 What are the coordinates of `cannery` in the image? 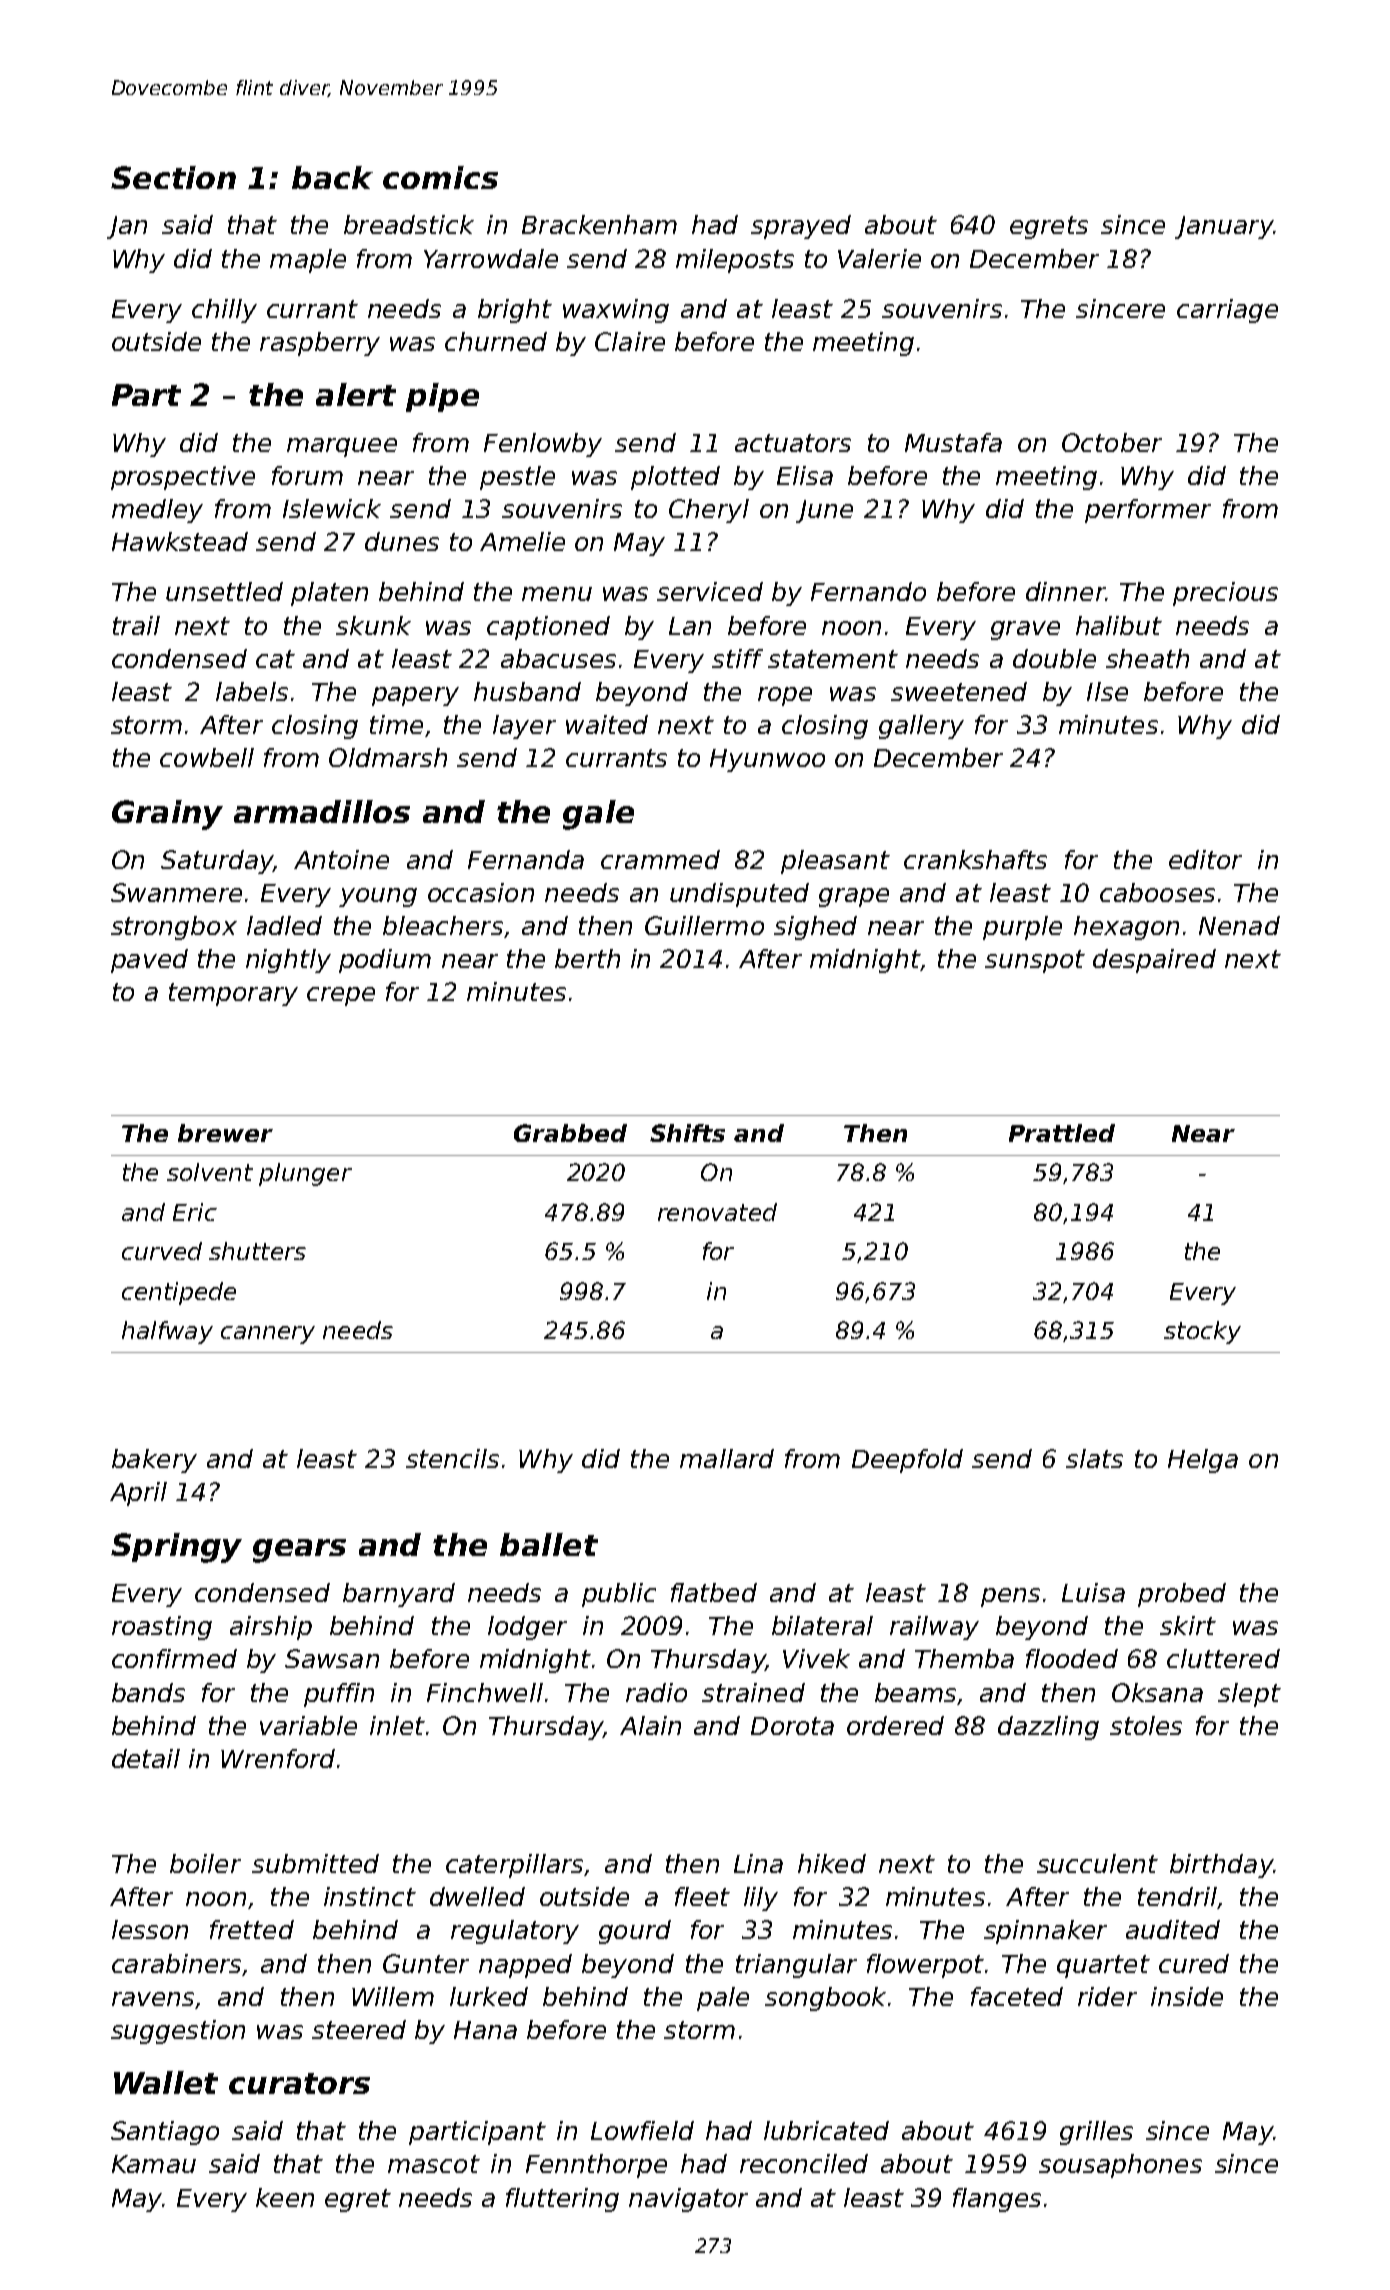 It's located at (268, 1335).
